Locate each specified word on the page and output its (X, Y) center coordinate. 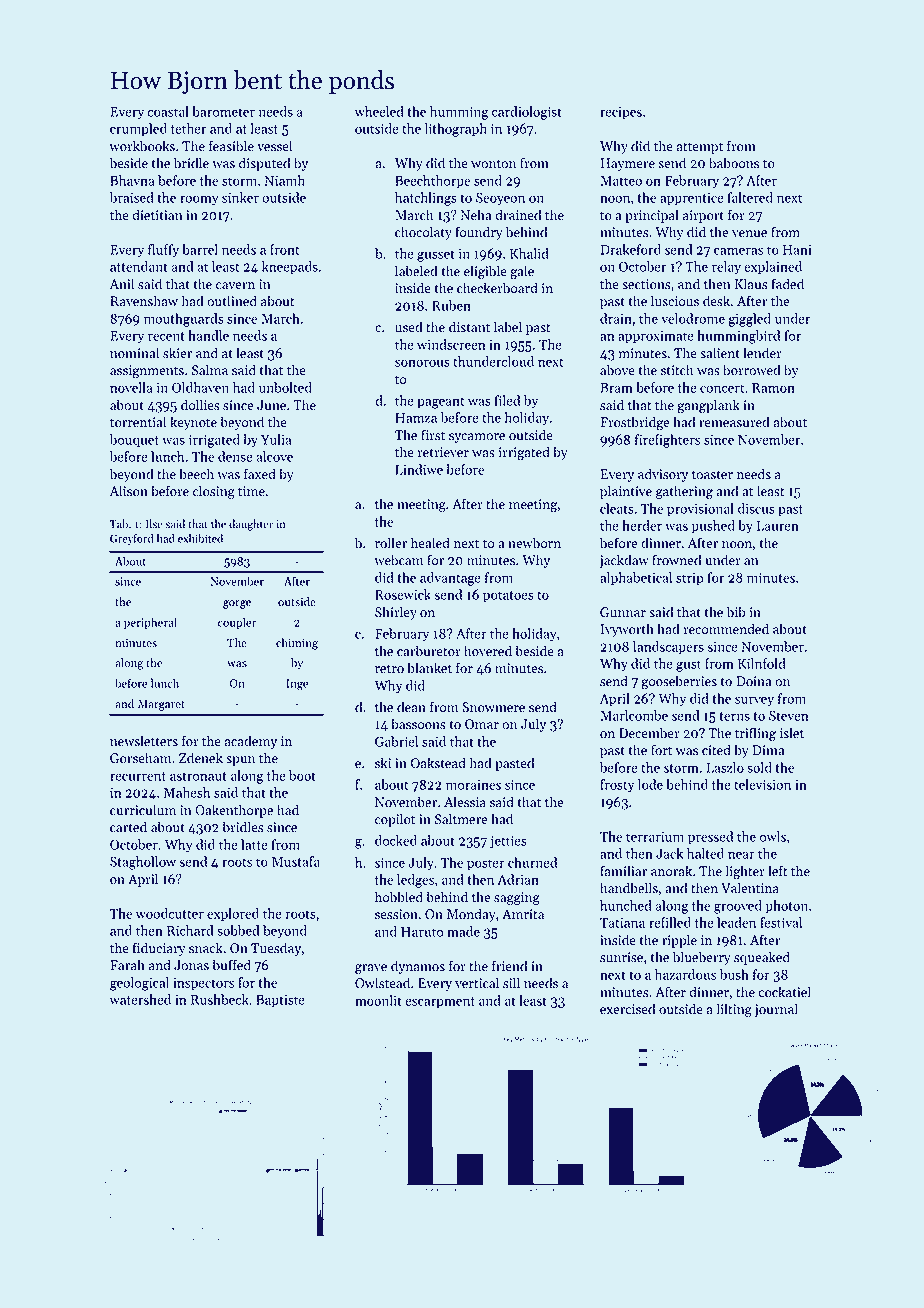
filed (507, 400)
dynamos (418, 967)
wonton (493, 164)
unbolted (285, 387)
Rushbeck (220, 999)
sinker (240, 197)
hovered (488, 651)
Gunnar (623, 612)
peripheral (150, 623)
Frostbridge (635, 423)
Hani (797, 250)
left (778, 871)
